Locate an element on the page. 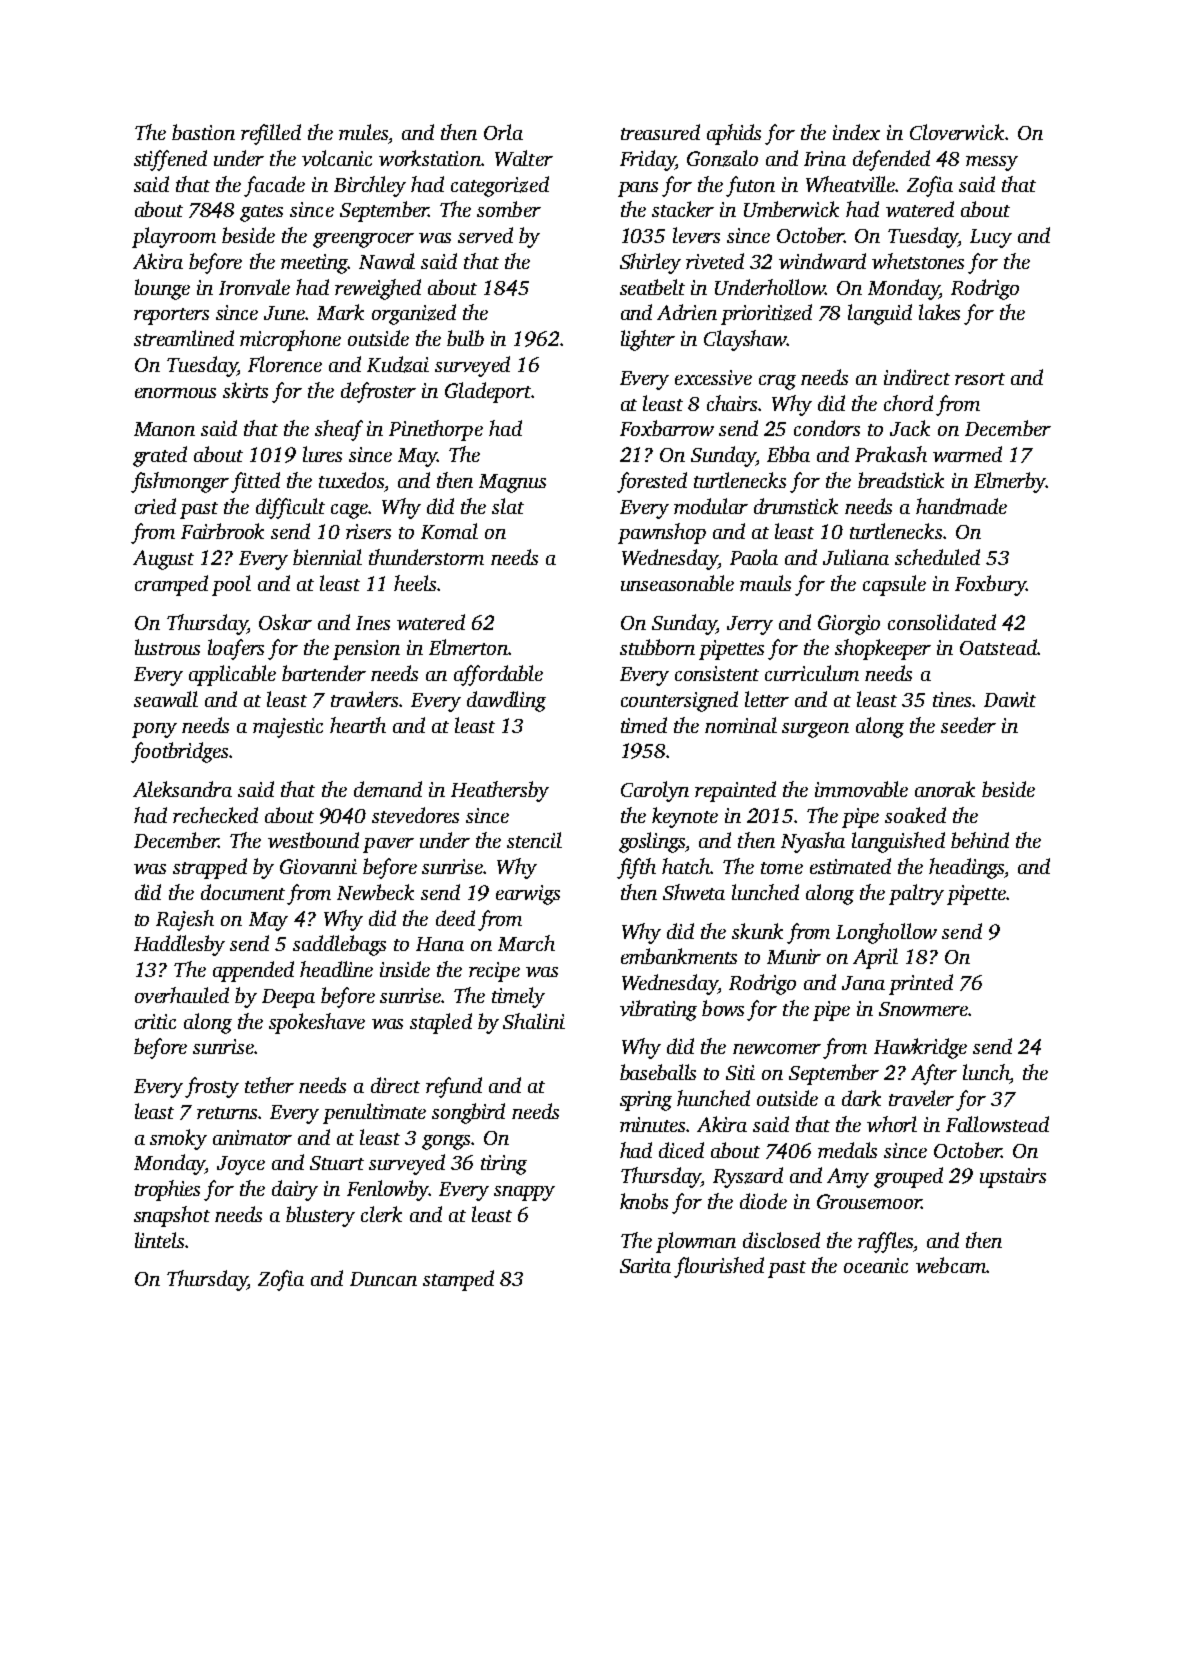 The width and height of the image is (1187, 1679). curriculum is located at coordinates (812, 673).
